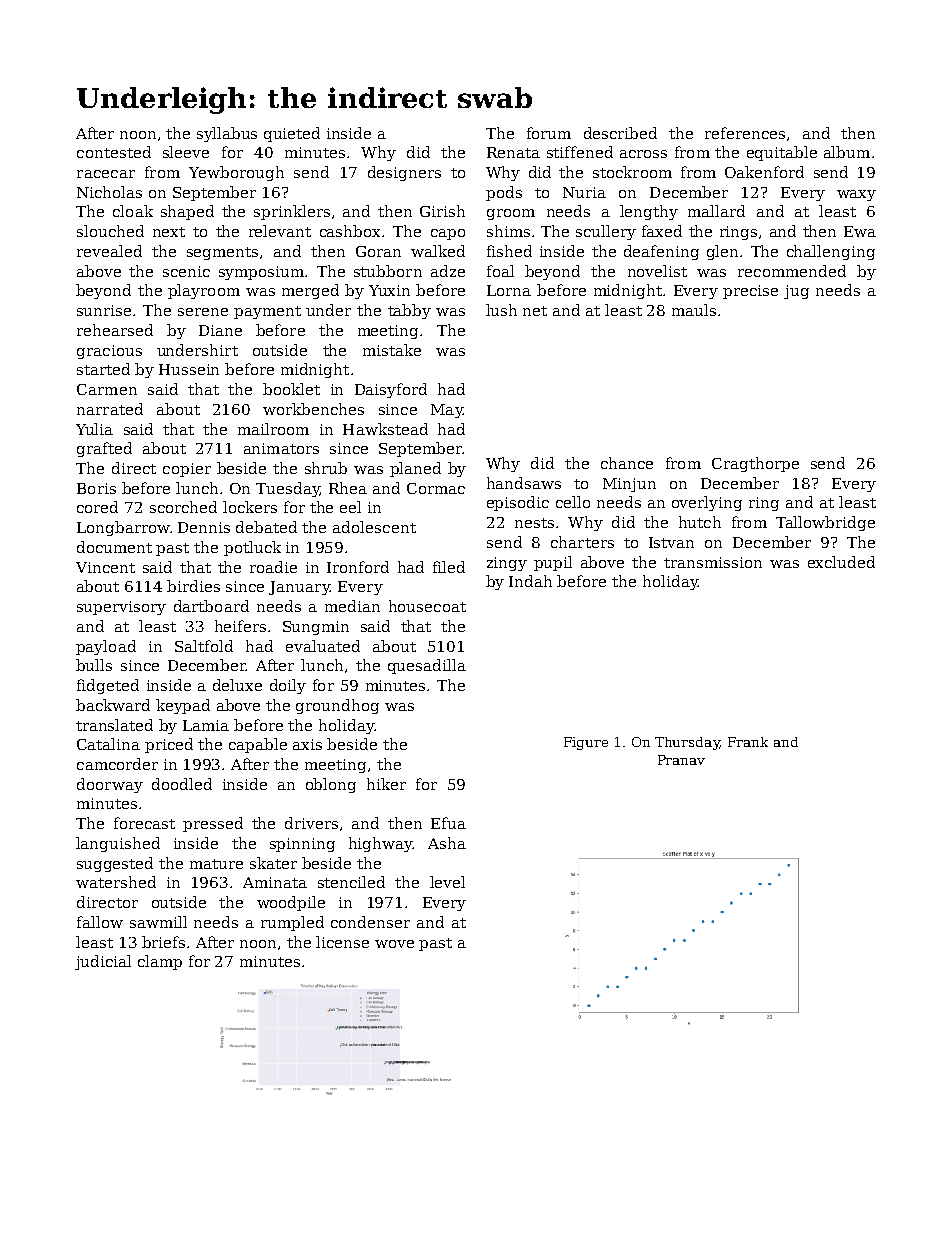  What do you see at coordinates (394, 944) in the screenshot?
I see `wove` at bounding box center [394, 944].
